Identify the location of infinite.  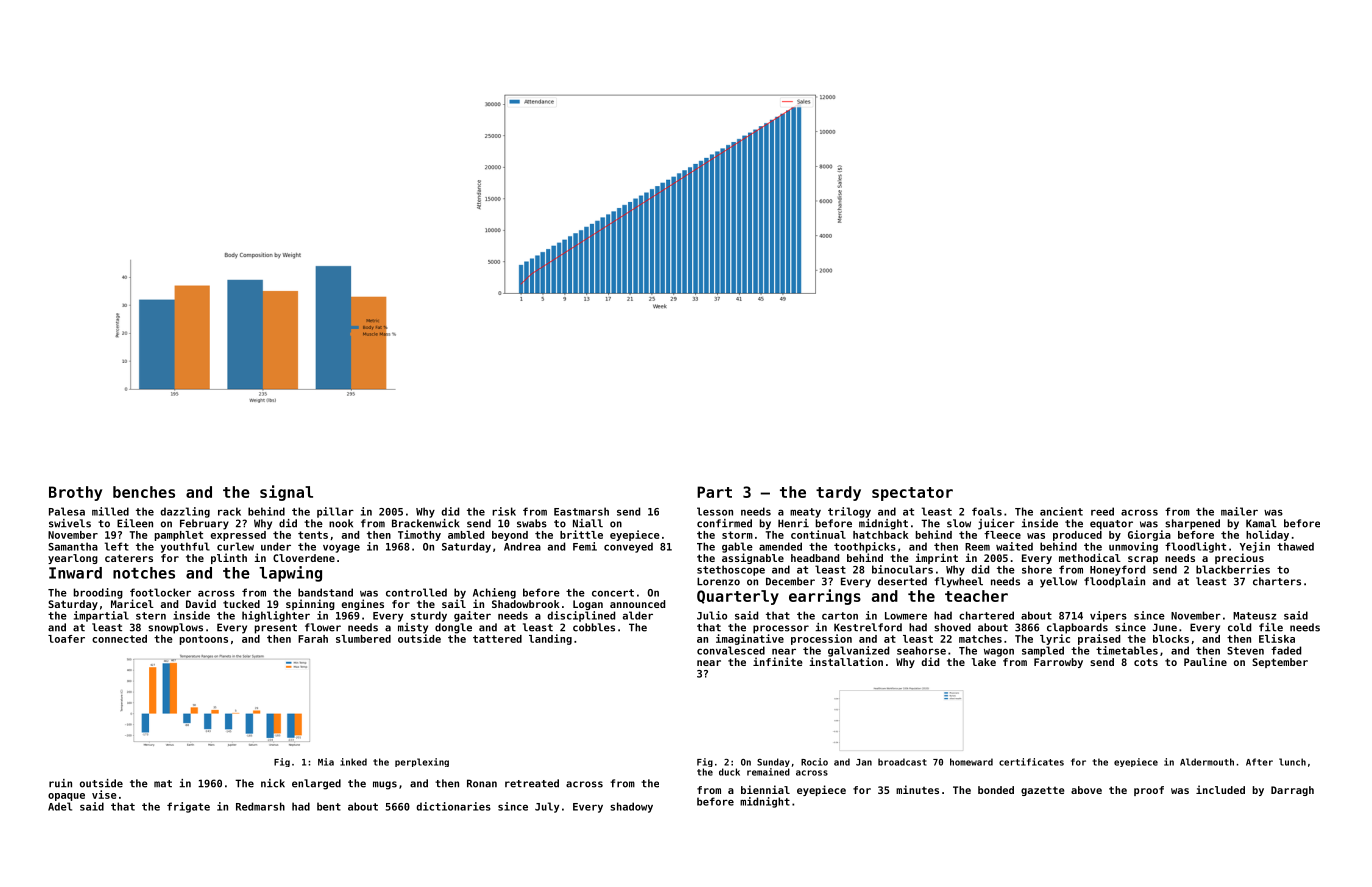
(777, 661).
